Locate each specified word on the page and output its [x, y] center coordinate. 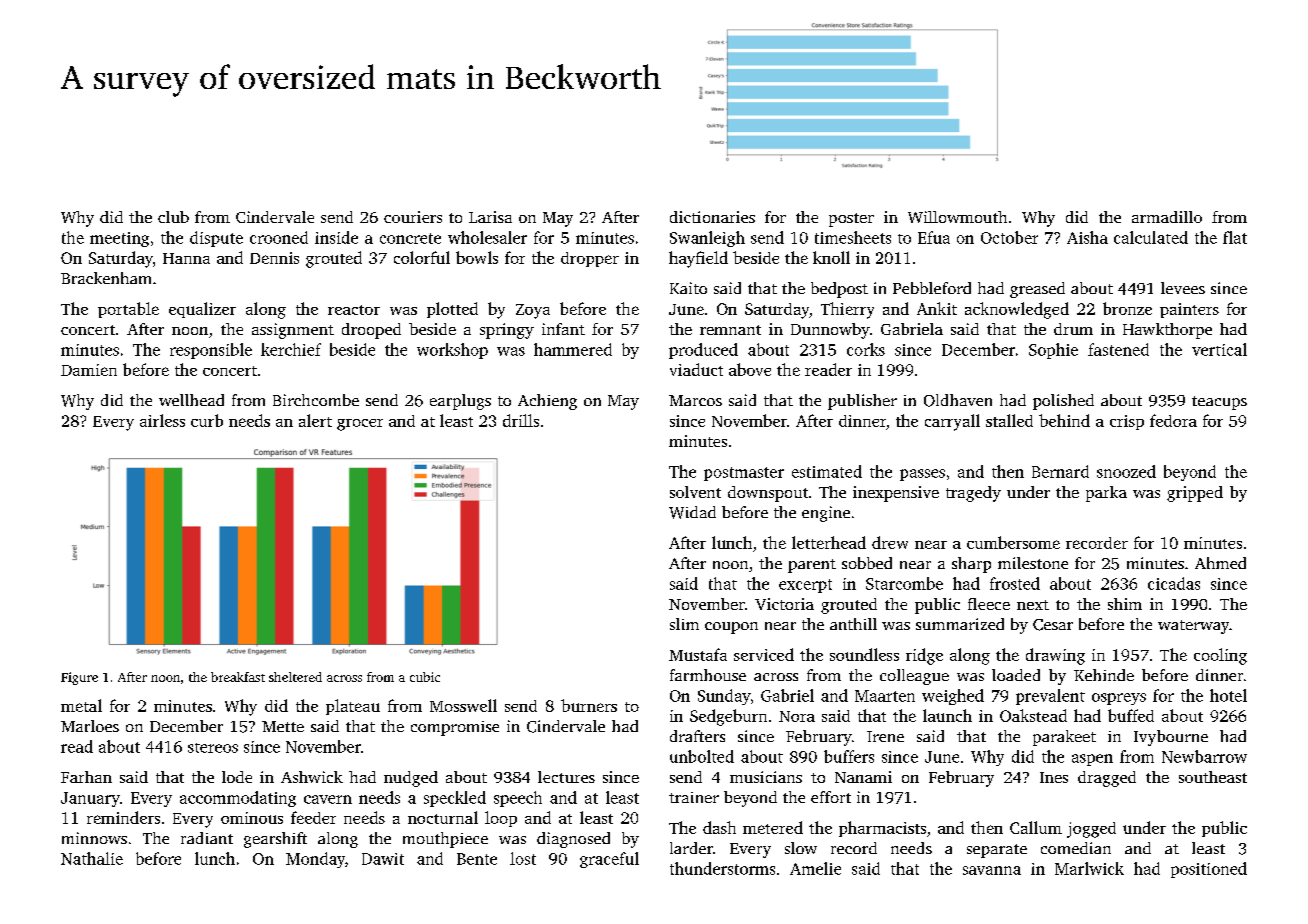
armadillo [1167, 217]
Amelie [815, 868]
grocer [360, 425]
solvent [695, 492]
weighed [953, 697]
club [173, 217]
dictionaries [712, 217]
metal [81, 705]
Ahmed [1220, 563]
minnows [94, 838]
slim [684, 624]
